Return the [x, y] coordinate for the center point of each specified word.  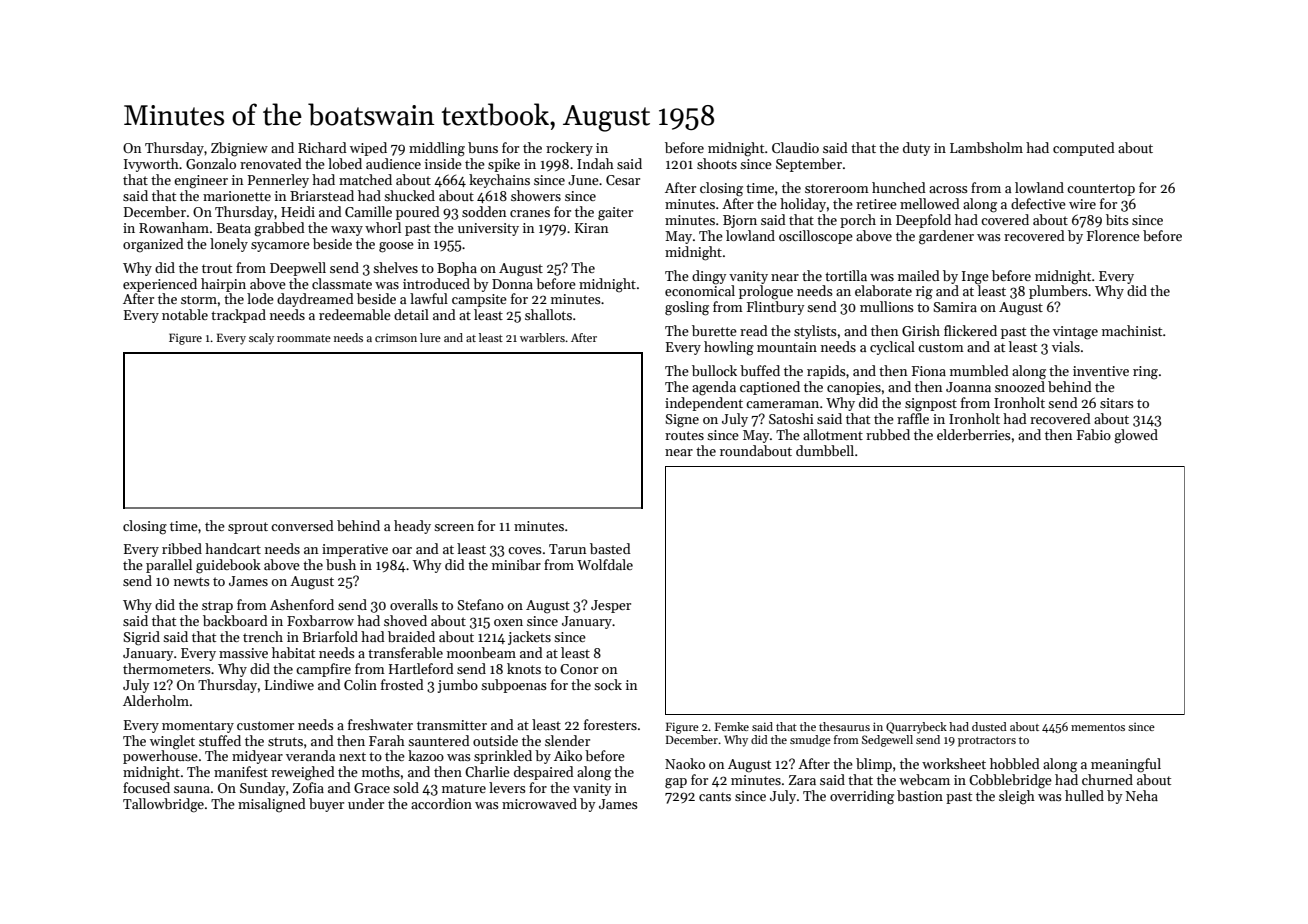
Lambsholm [986, 147]
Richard [322, 147]
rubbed [888, 434]
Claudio [795, 147]
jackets [529, 638]
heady [412, 527]
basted [610, 548]
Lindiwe [289, 684]
